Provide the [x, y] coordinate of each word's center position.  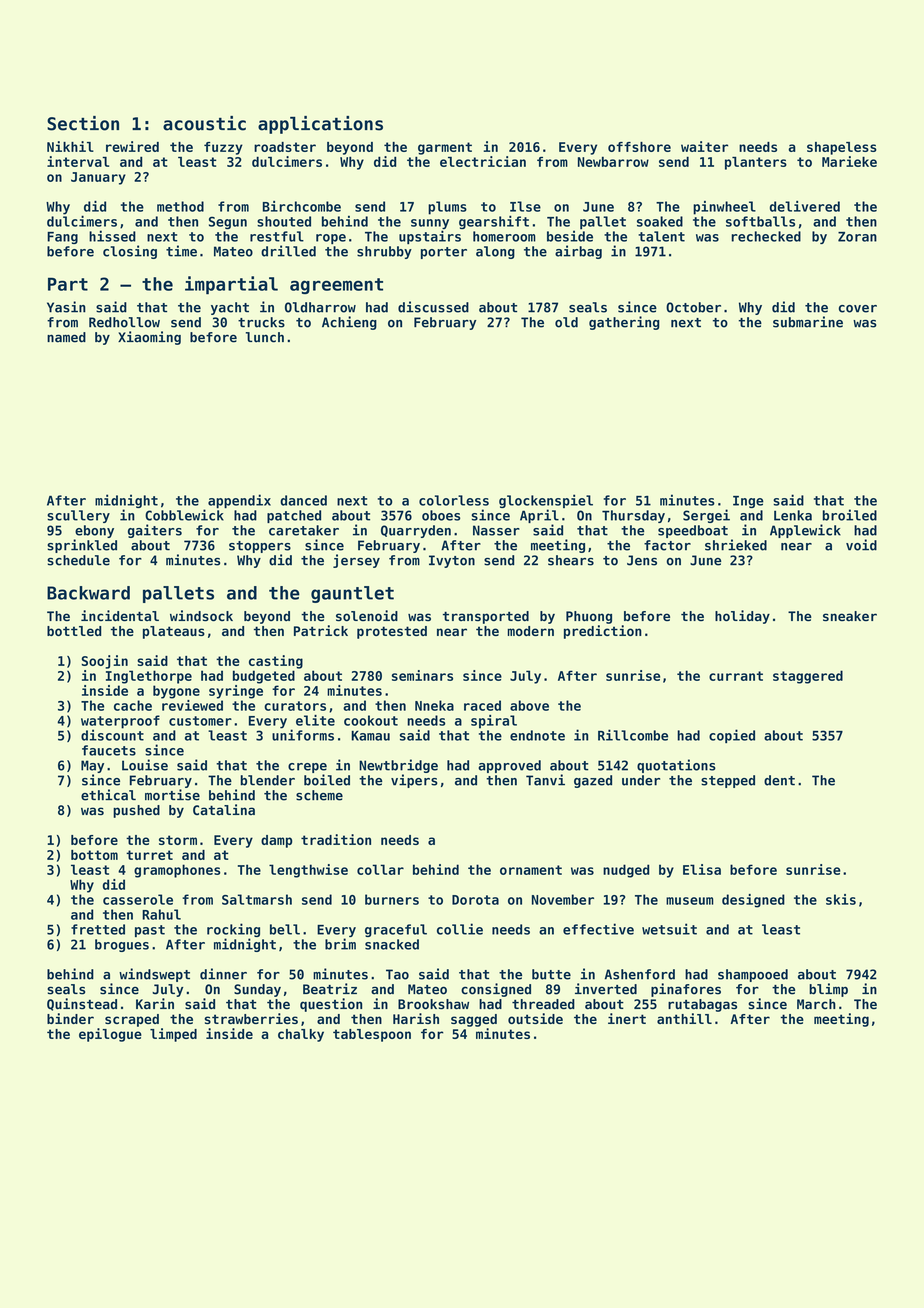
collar [380, 869]
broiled [850, 515]
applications [320, 125]
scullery [78, 516]
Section [83, 123]
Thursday [633, 516]
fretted [98, 929]
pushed [136, 811]
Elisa [702, 869]
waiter [704, 146]
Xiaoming [149, 338]
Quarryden [416, 531]
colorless [454, 500]
